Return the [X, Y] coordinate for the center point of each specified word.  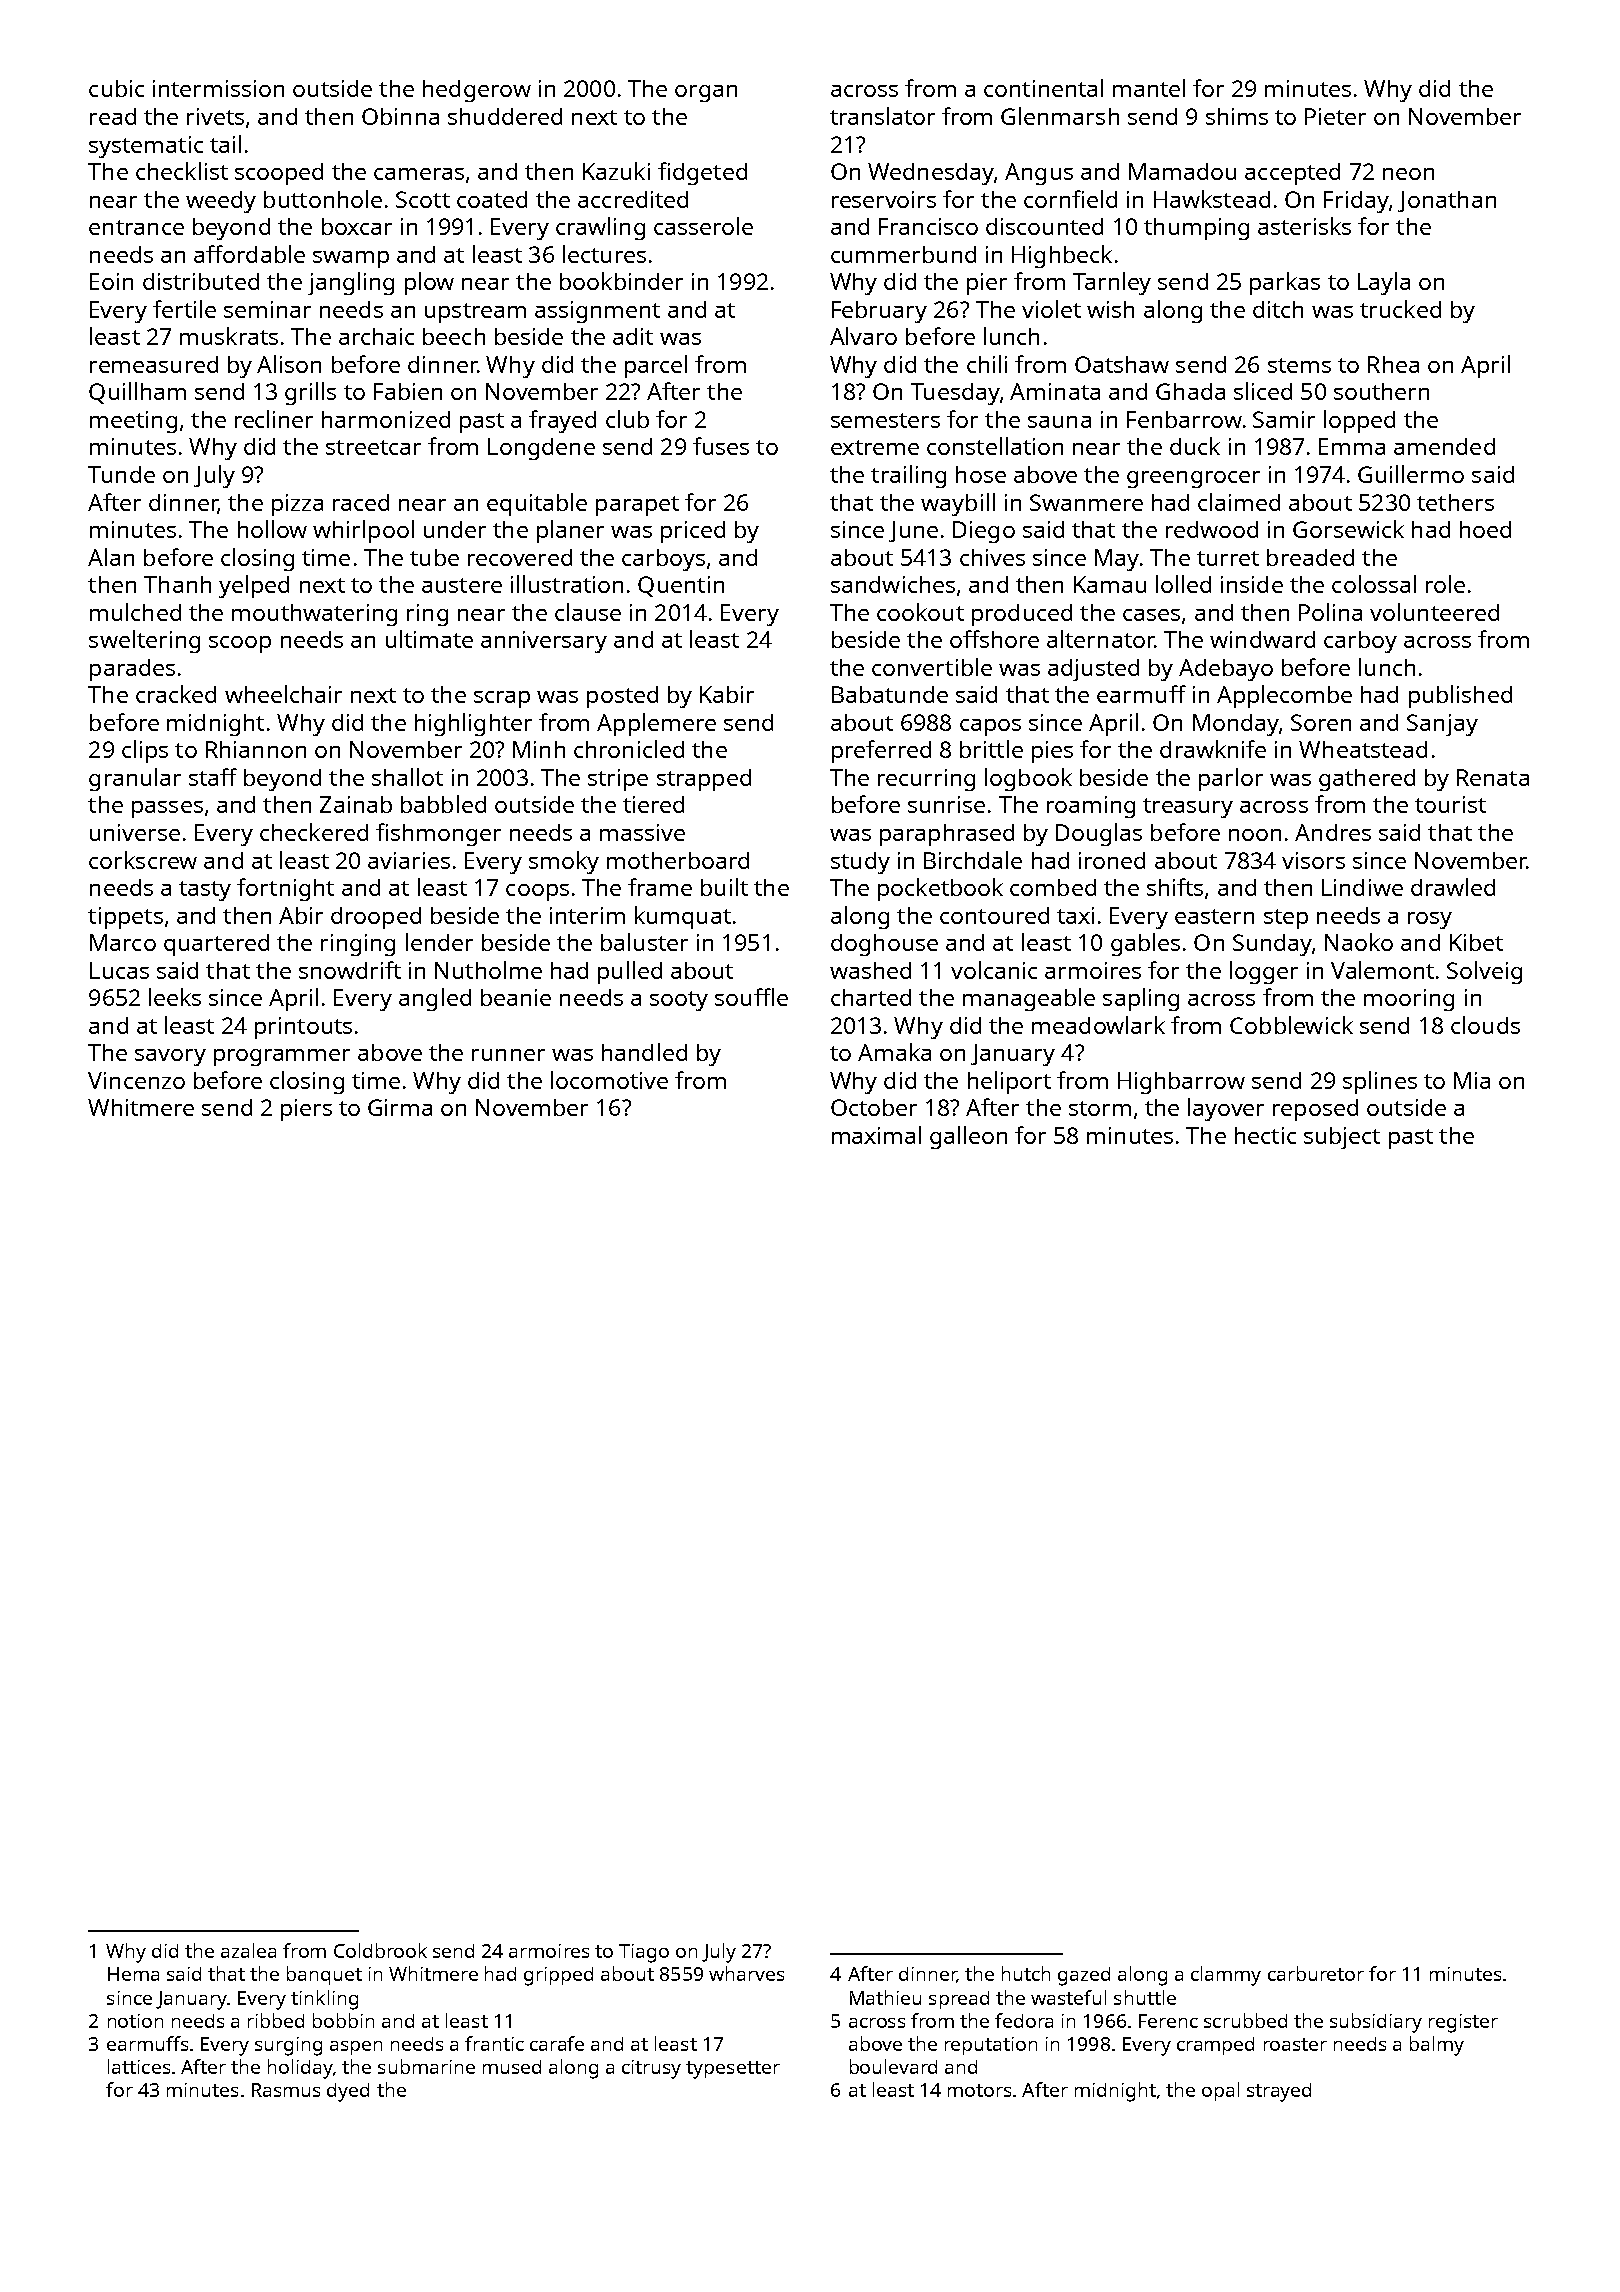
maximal [876, 1135]
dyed [348, 2092]
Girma [400, 1107]
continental [1043, 88]
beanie [516, 997]
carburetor [1316, 1973]
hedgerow [477, 91]
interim [587, 915]
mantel [1149, 88]
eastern [1214, 916]
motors [979, 2090]
